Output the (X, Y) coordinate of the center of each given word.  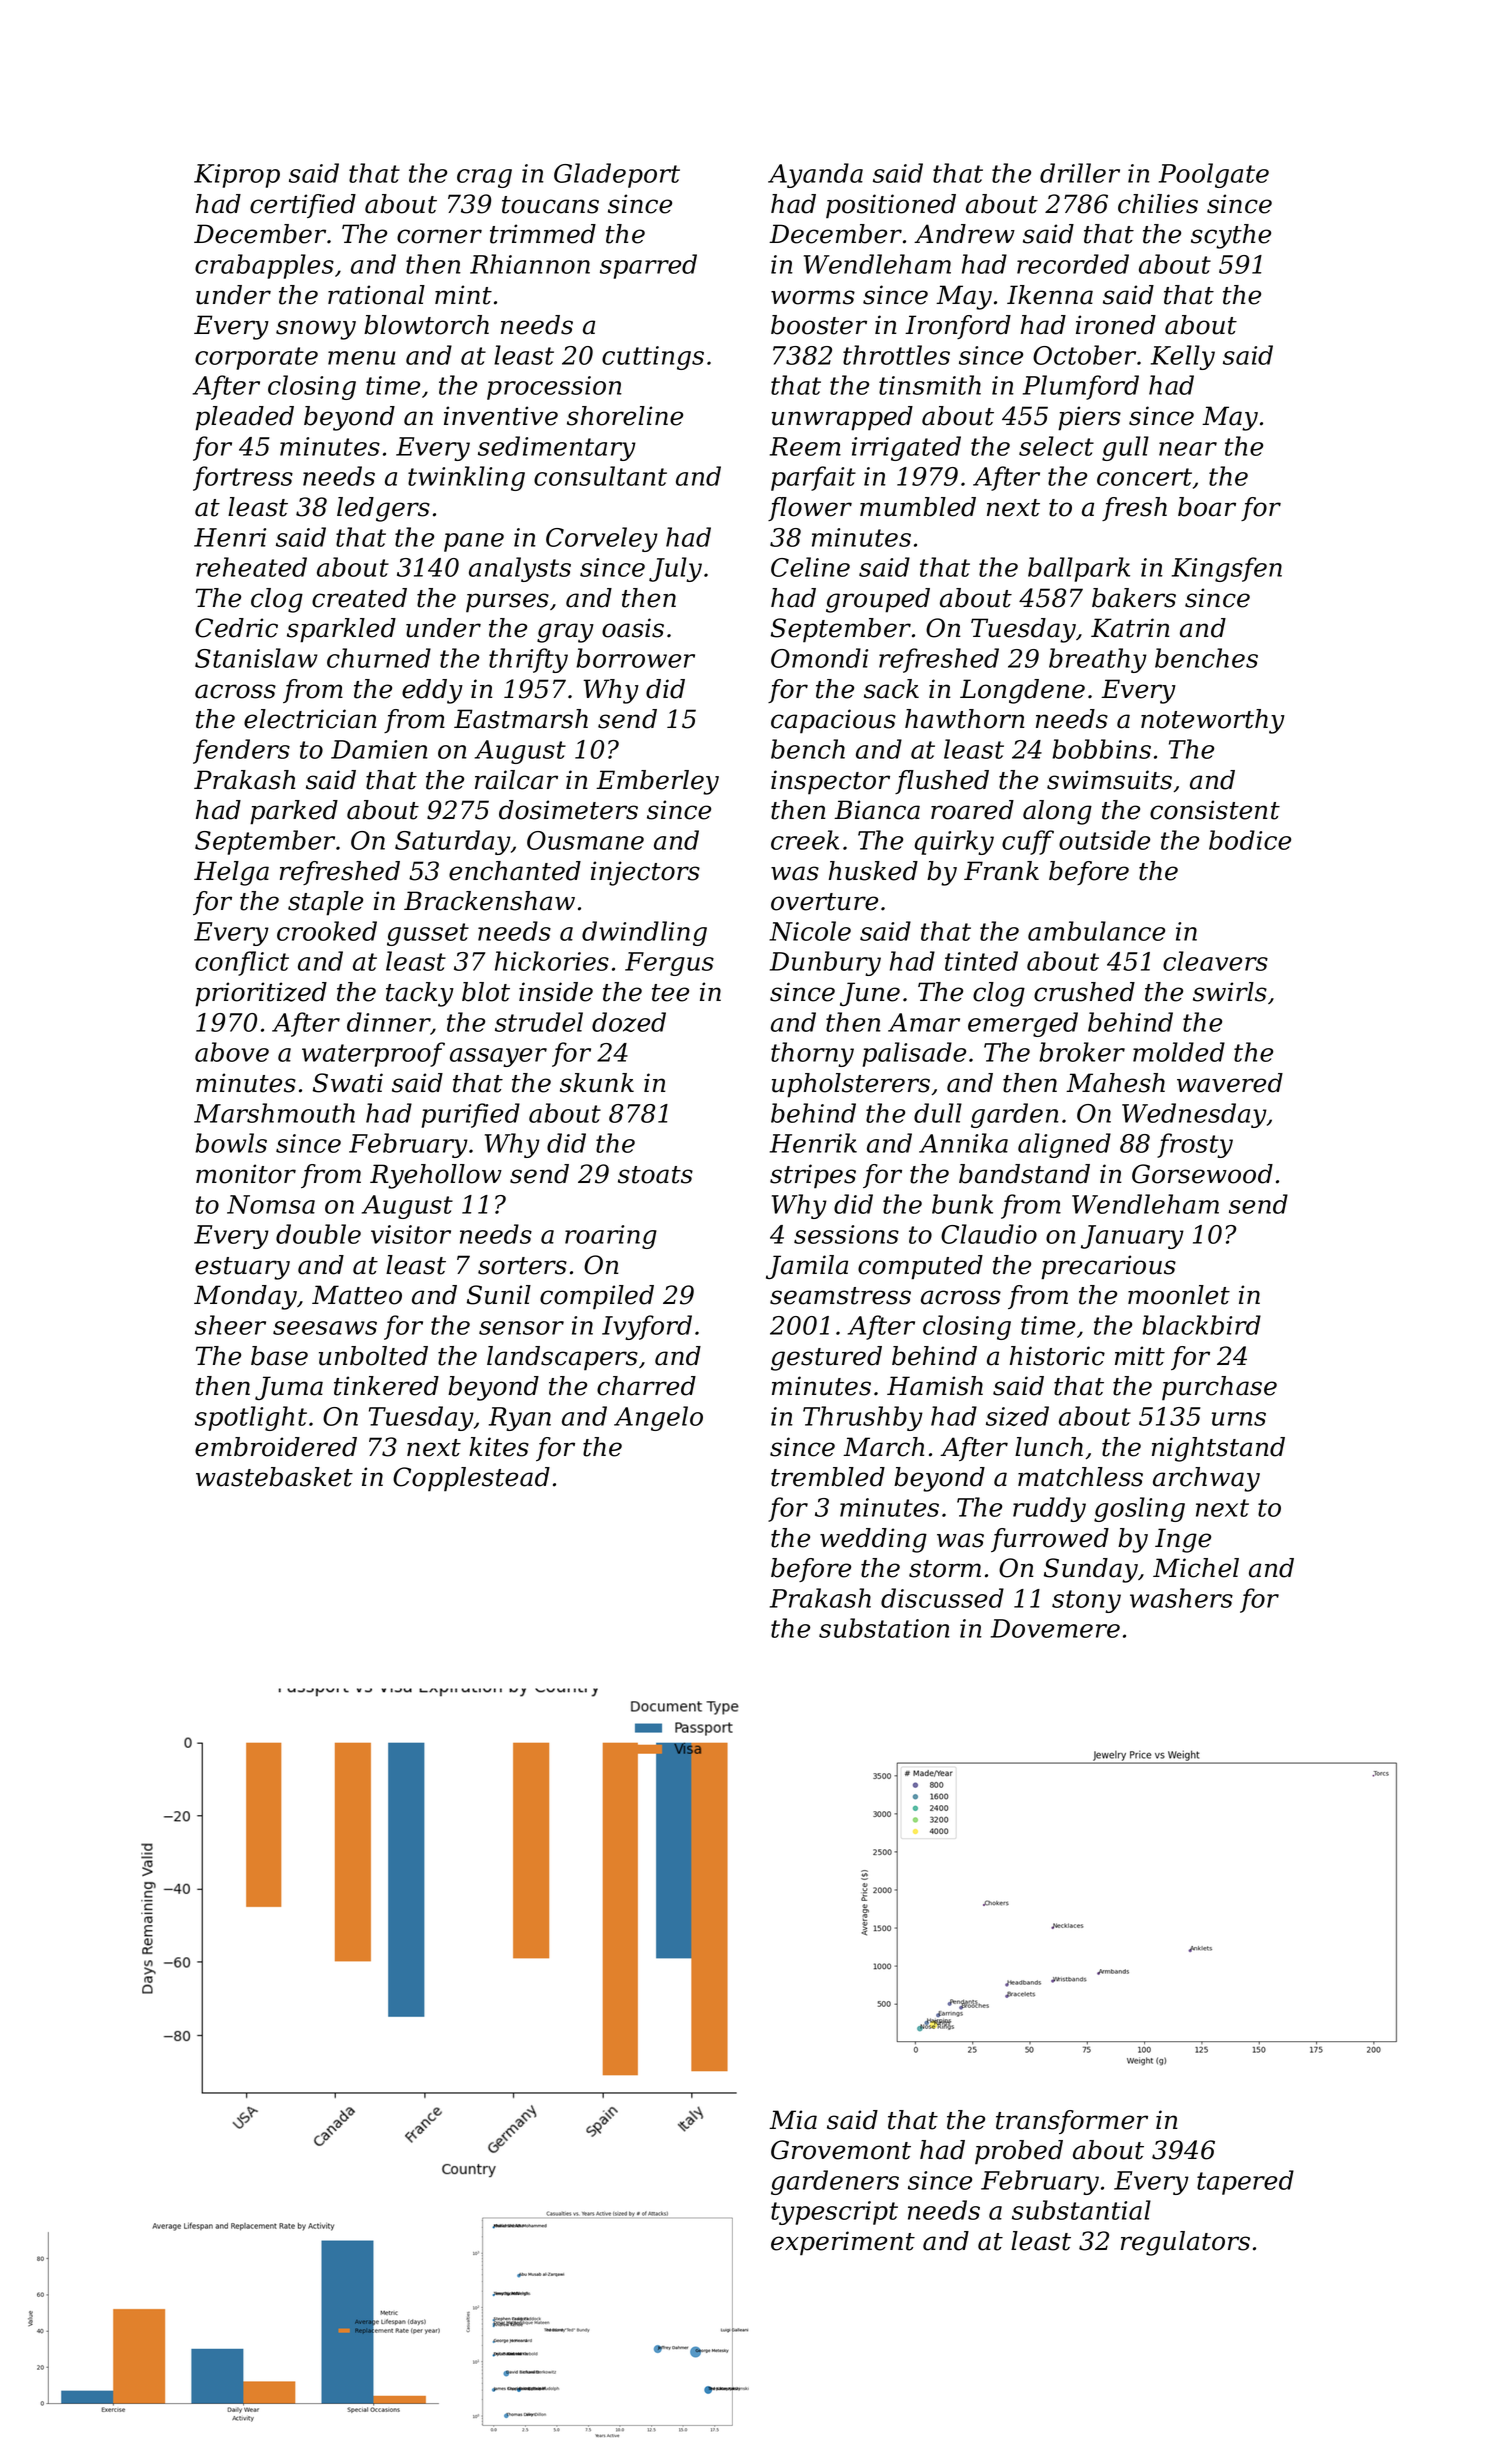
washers (1181, 1598)
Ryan (520, 1419)
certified (303, 206)
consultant (600, 476)
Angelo (658, 1418)
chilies (1158, 204)
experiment (843, 2243)
